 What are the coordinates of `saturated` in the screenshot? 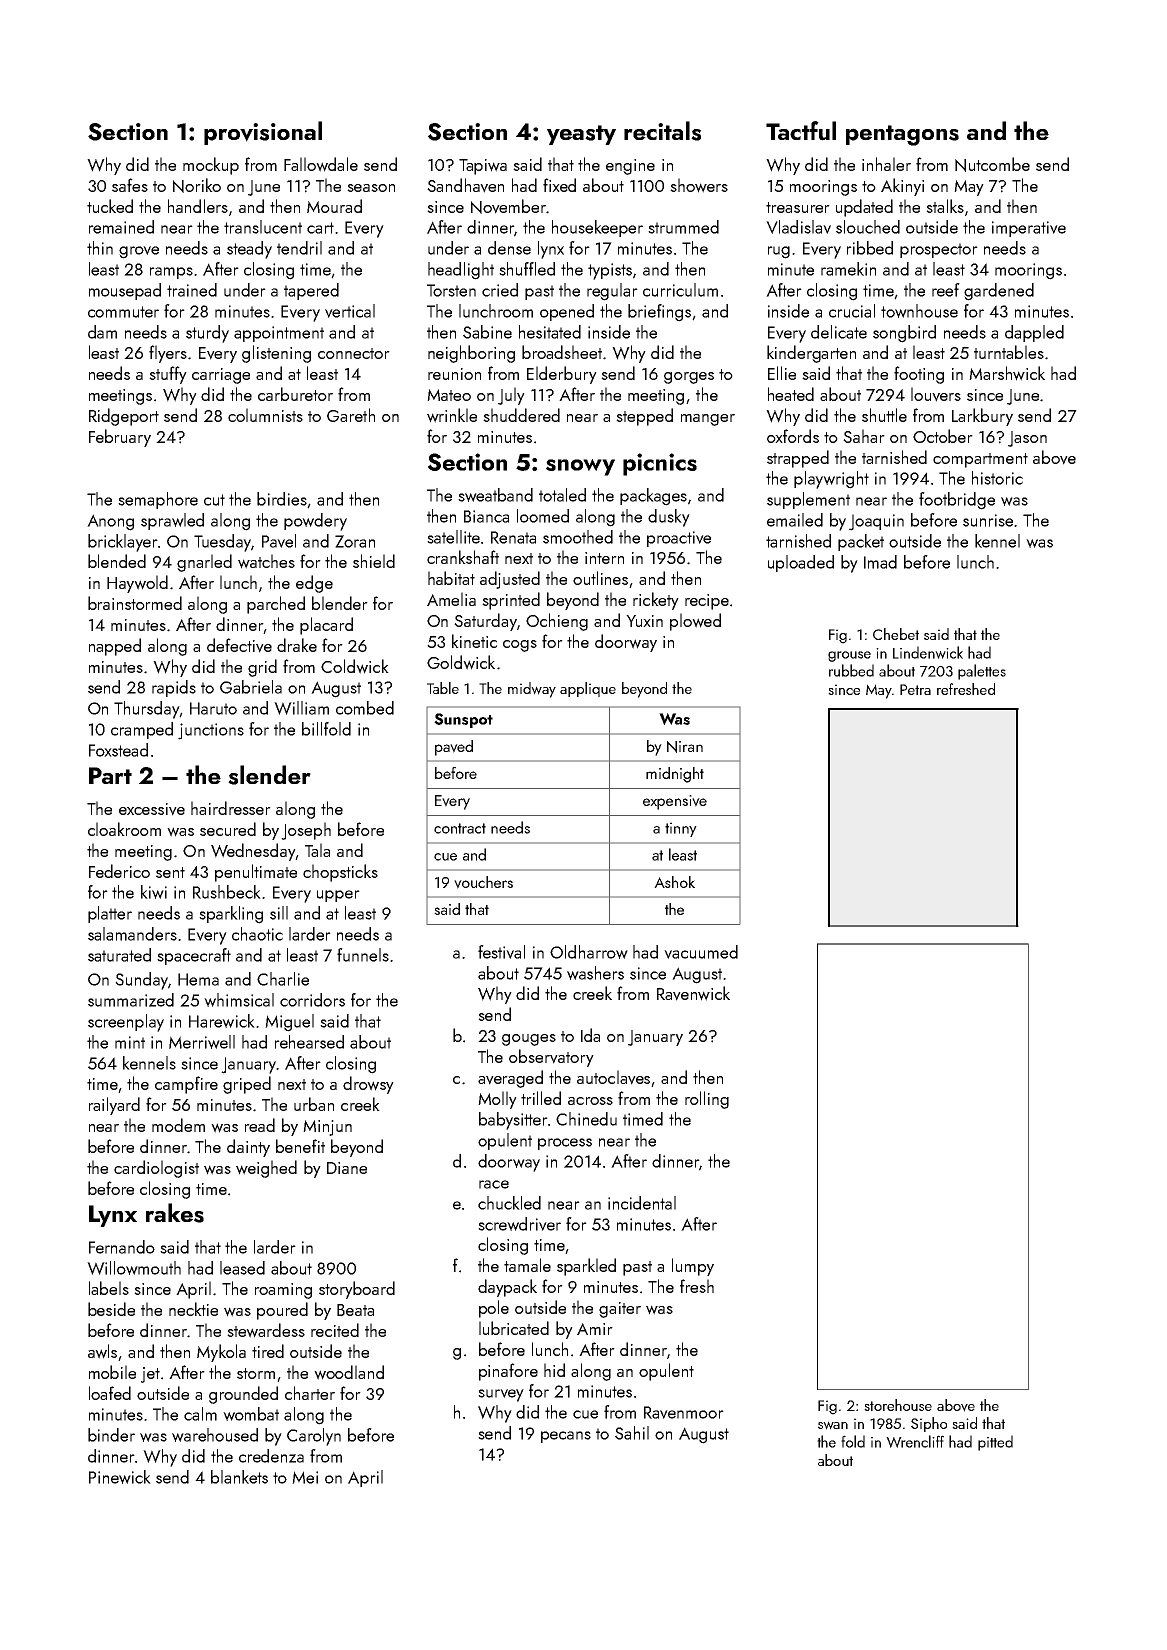 It's located at (119, 955).
